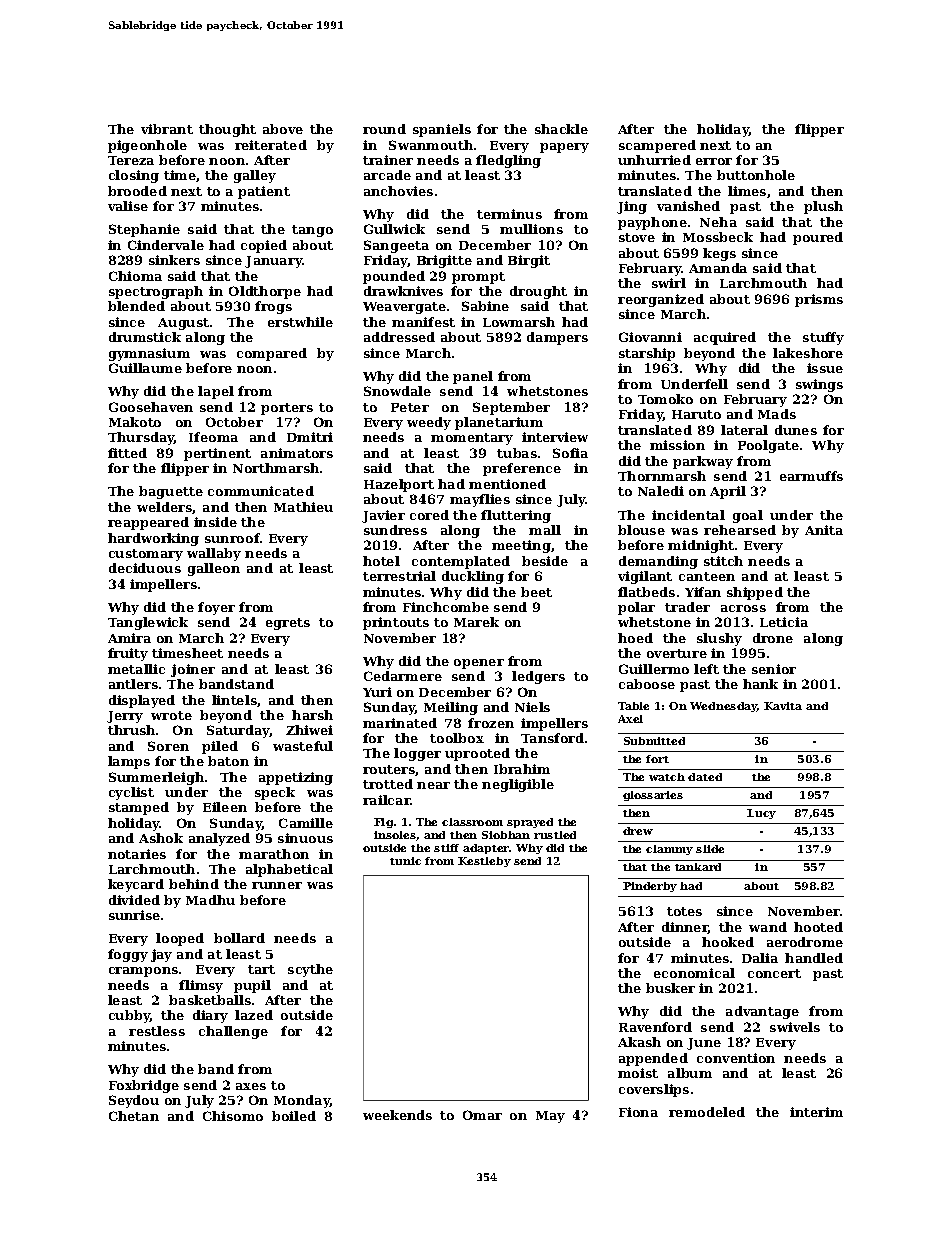  I want to click on planetarium, so click(499, 423).
